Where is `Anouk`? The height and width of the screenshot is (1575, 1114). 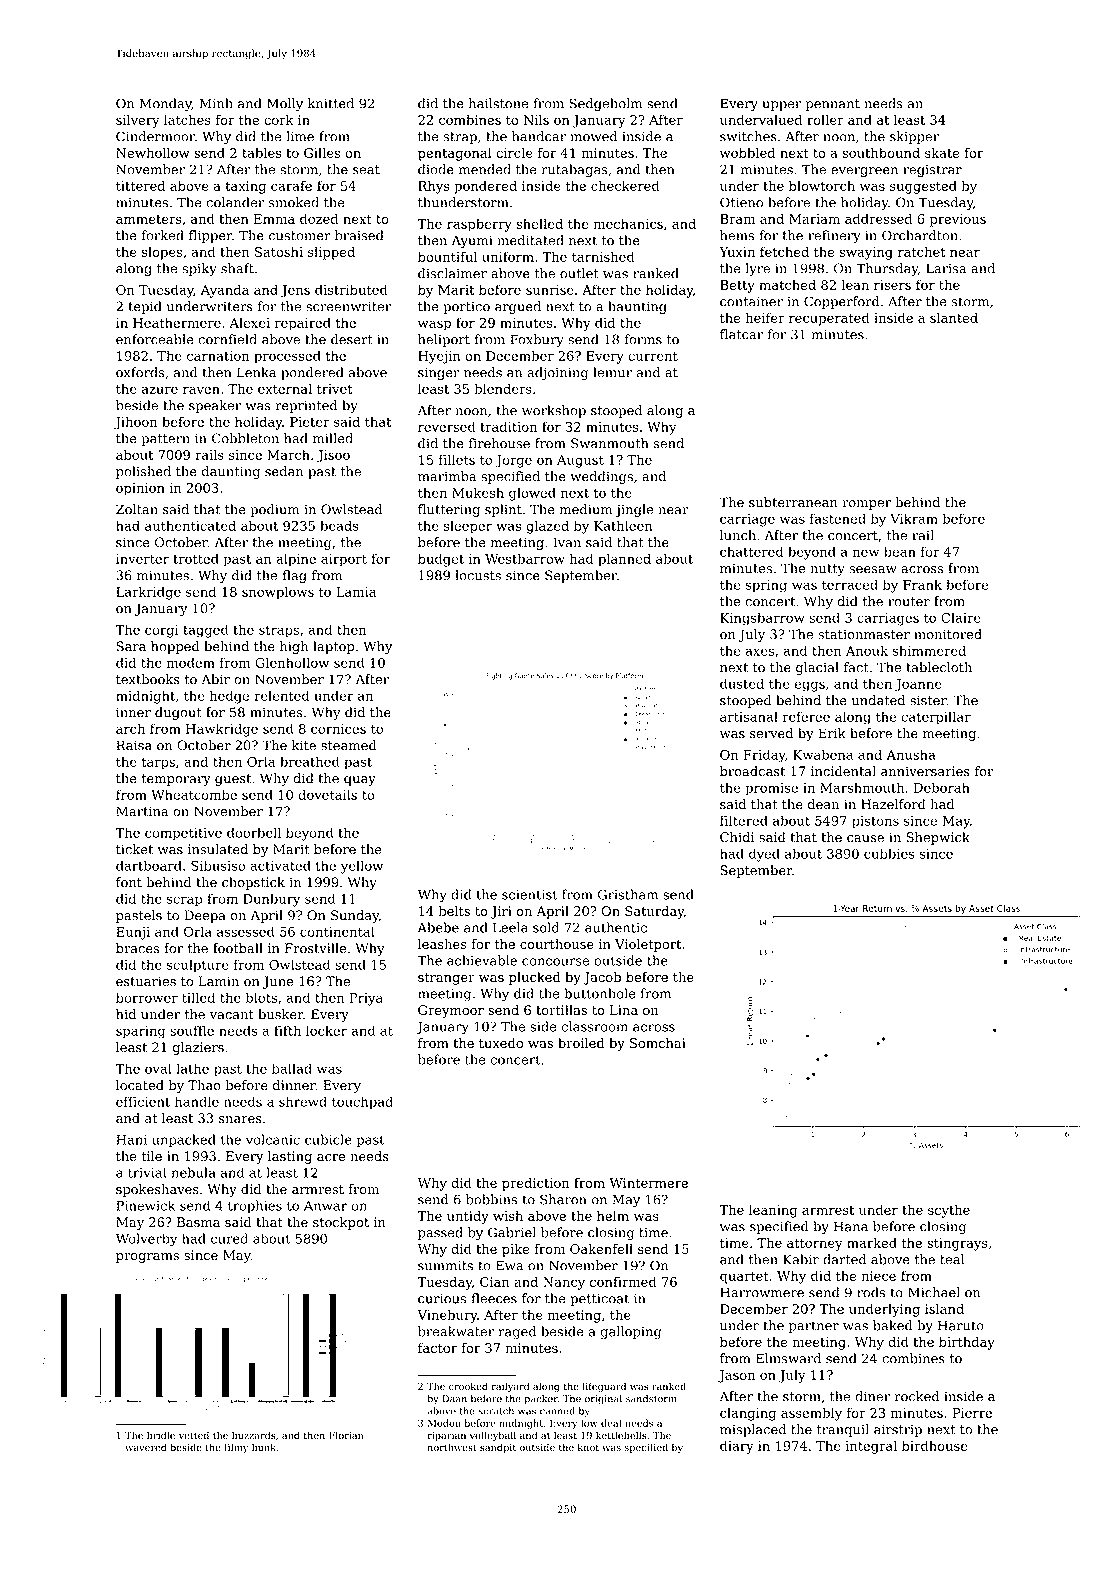
Anouk is located at coordinates (867, 650).
